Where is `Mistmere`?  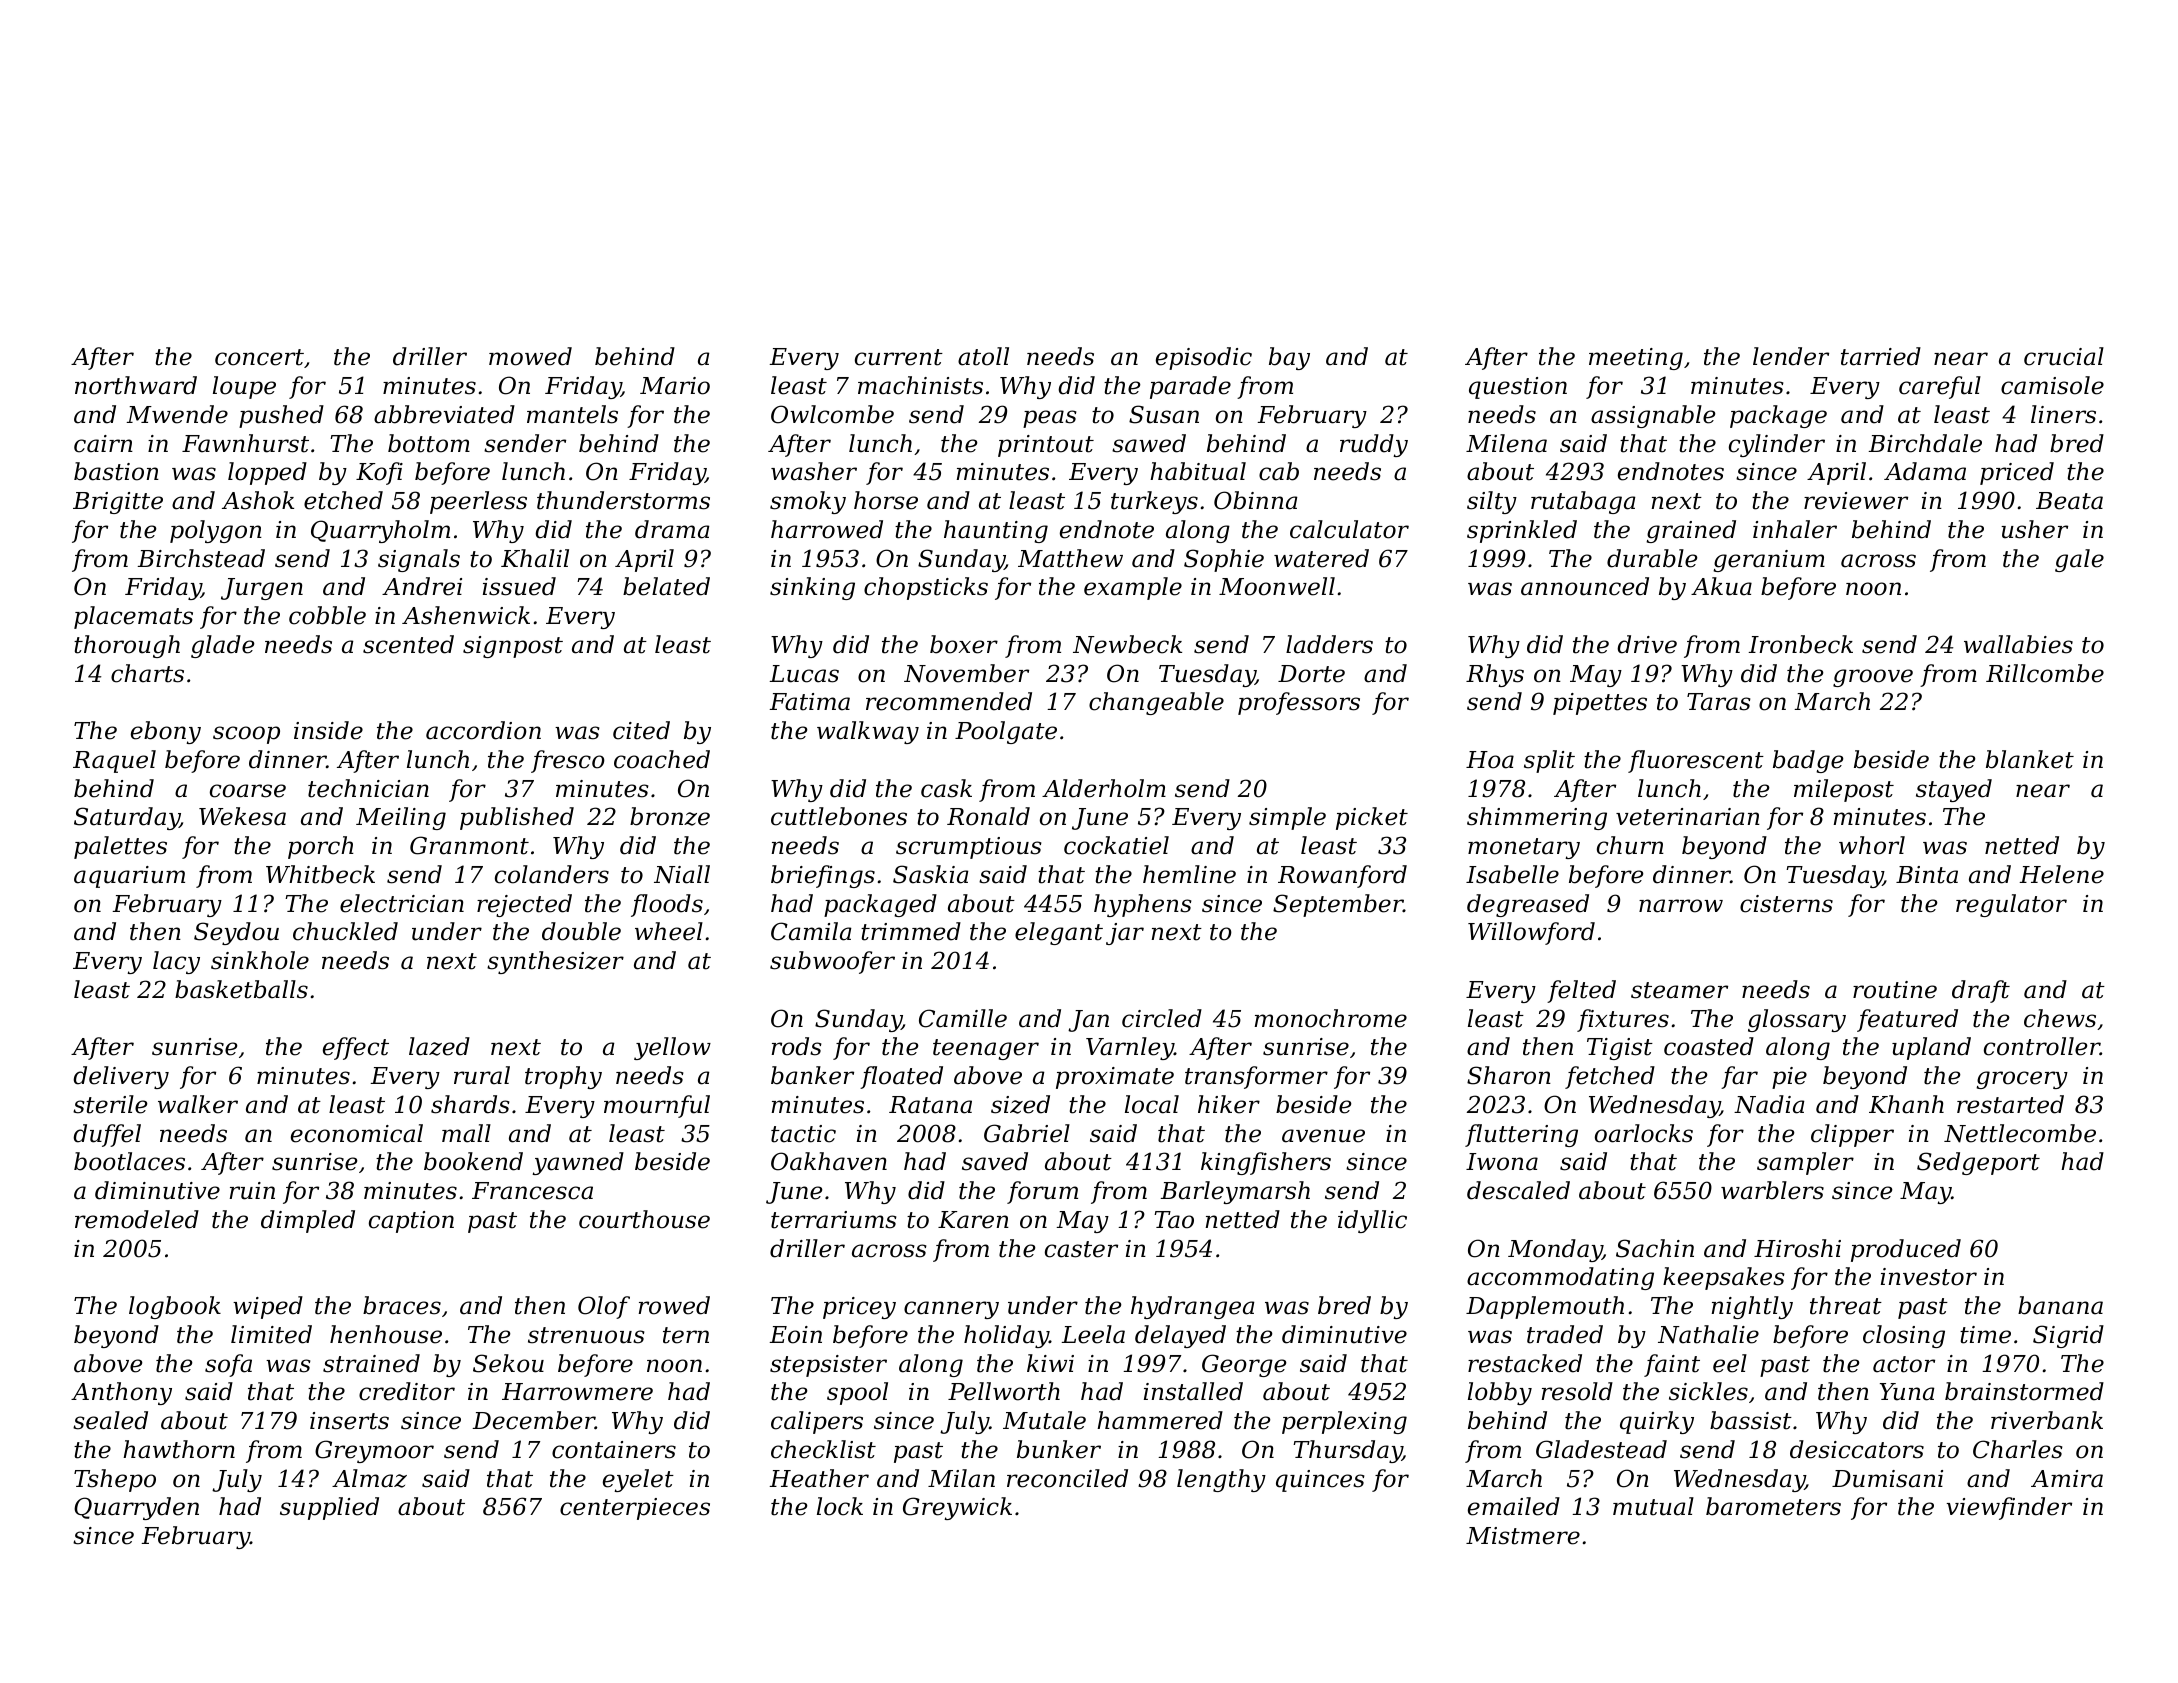 Mistmere is located at coordinates (1523, 1536).
